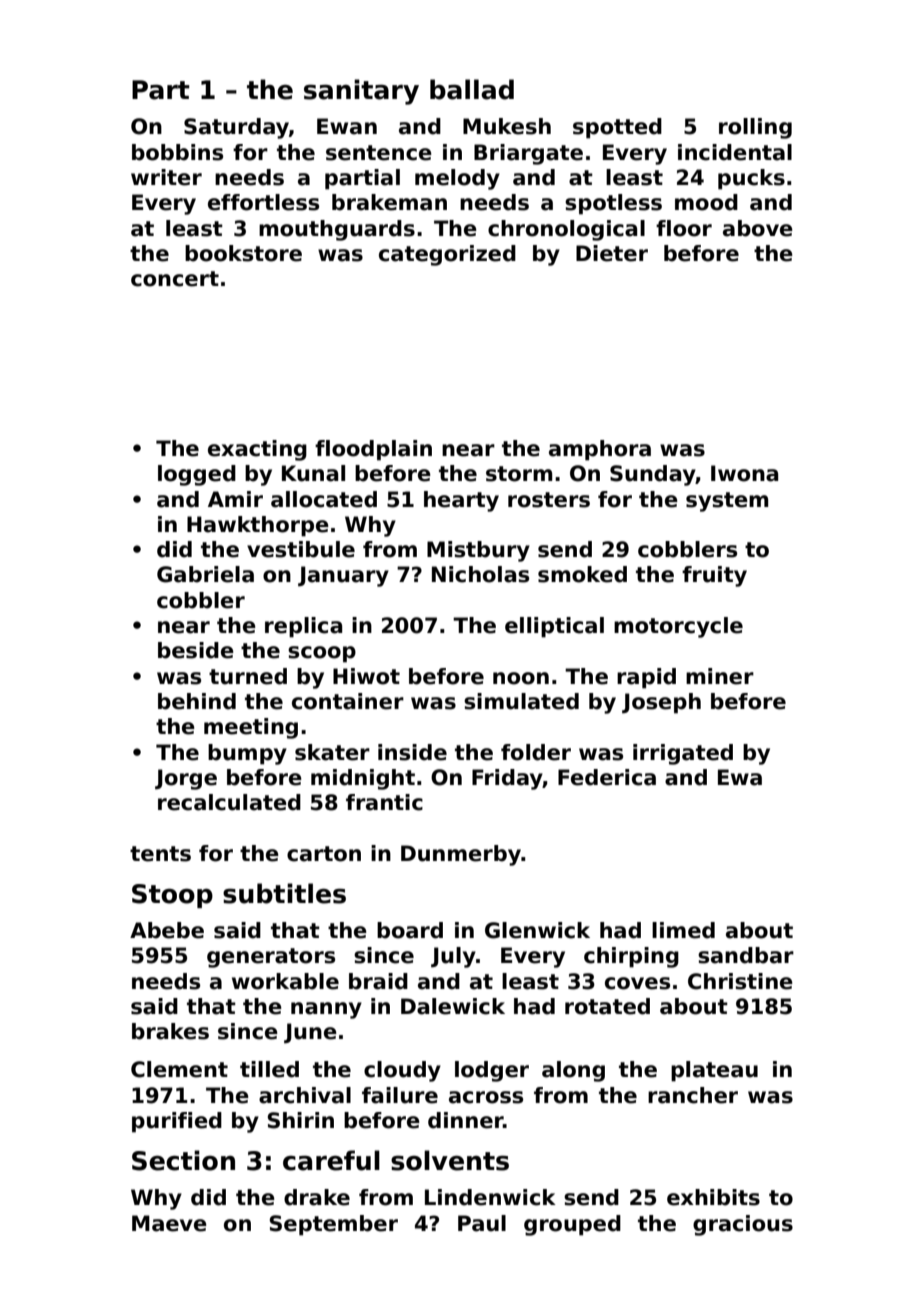  What do you see at coordinates (160, 854) in the image?
I see `tents` at bounding box center [160, 854].
